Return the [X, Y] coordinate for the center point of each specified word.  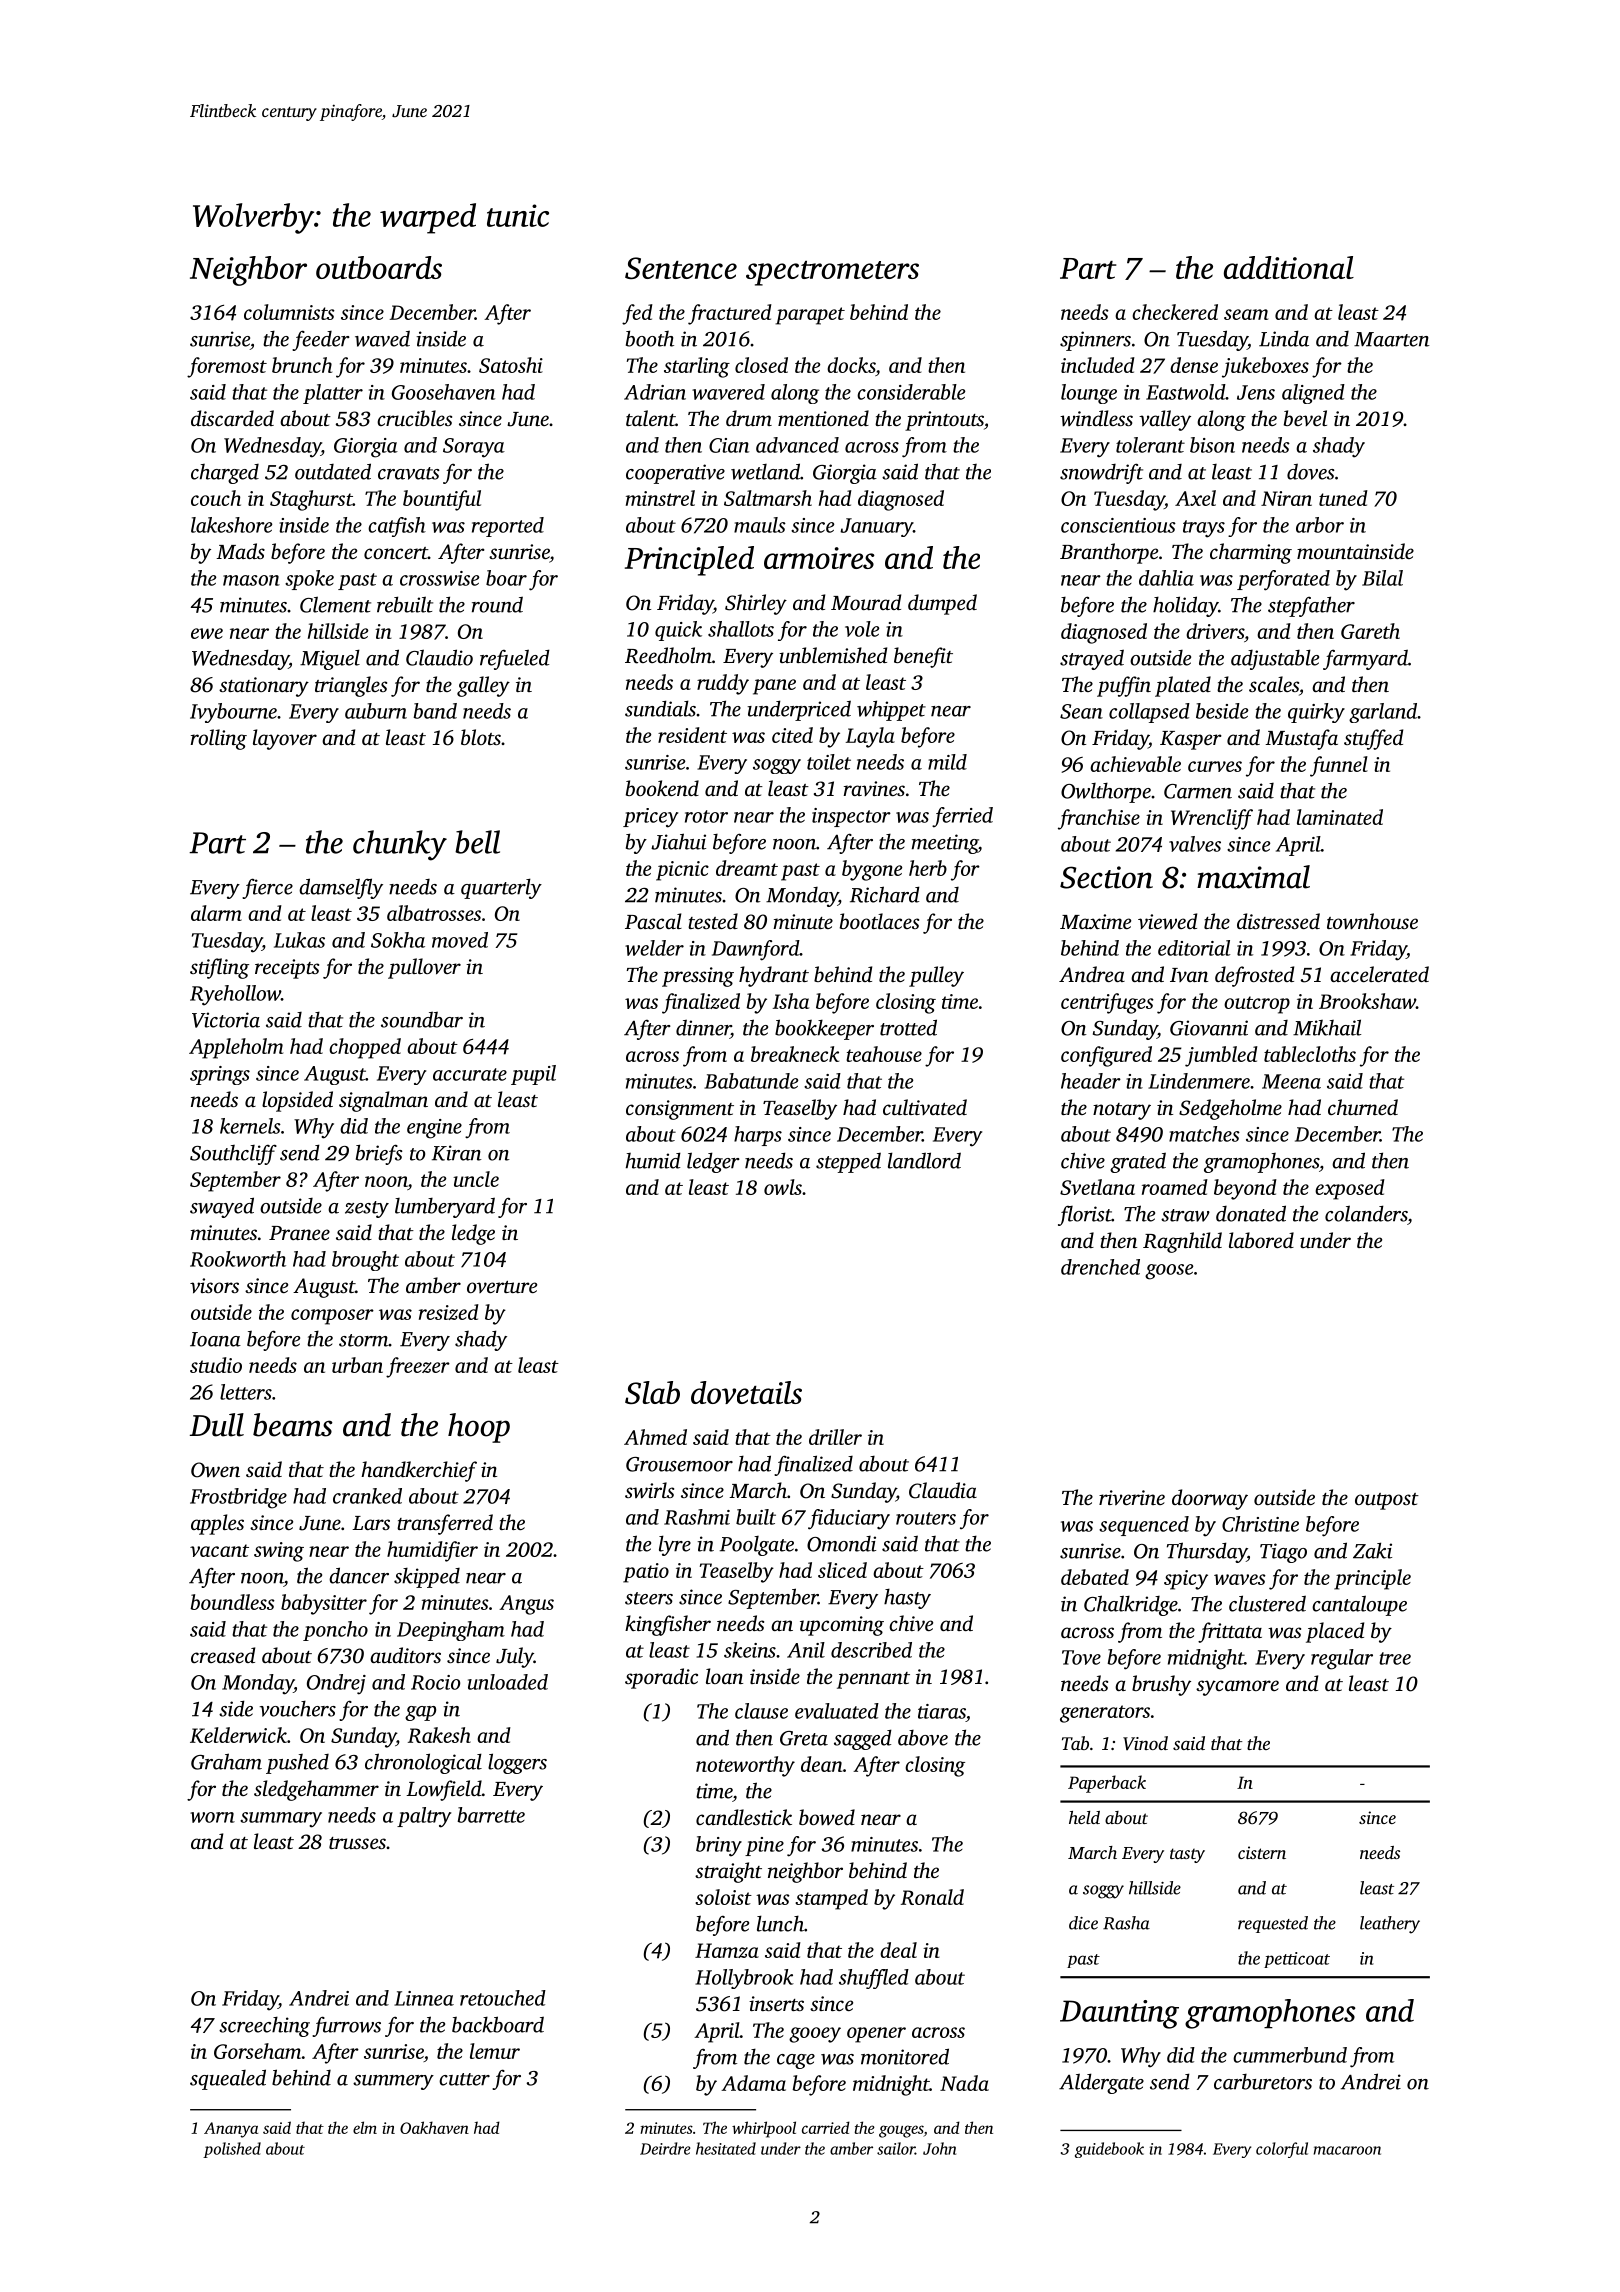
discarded [232, 418]
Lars [371, 1523]
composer [332, 1317]
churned [1363, 1107]
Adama [753, 2083]
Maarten [1392, 339]
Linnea [424, 1998]
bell [477, 842]
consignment [680, 1110]
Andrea [1092, 974]
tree [1395, 1658]
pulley [936, 976]
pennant [873, 1680]
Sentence [681, 268]
